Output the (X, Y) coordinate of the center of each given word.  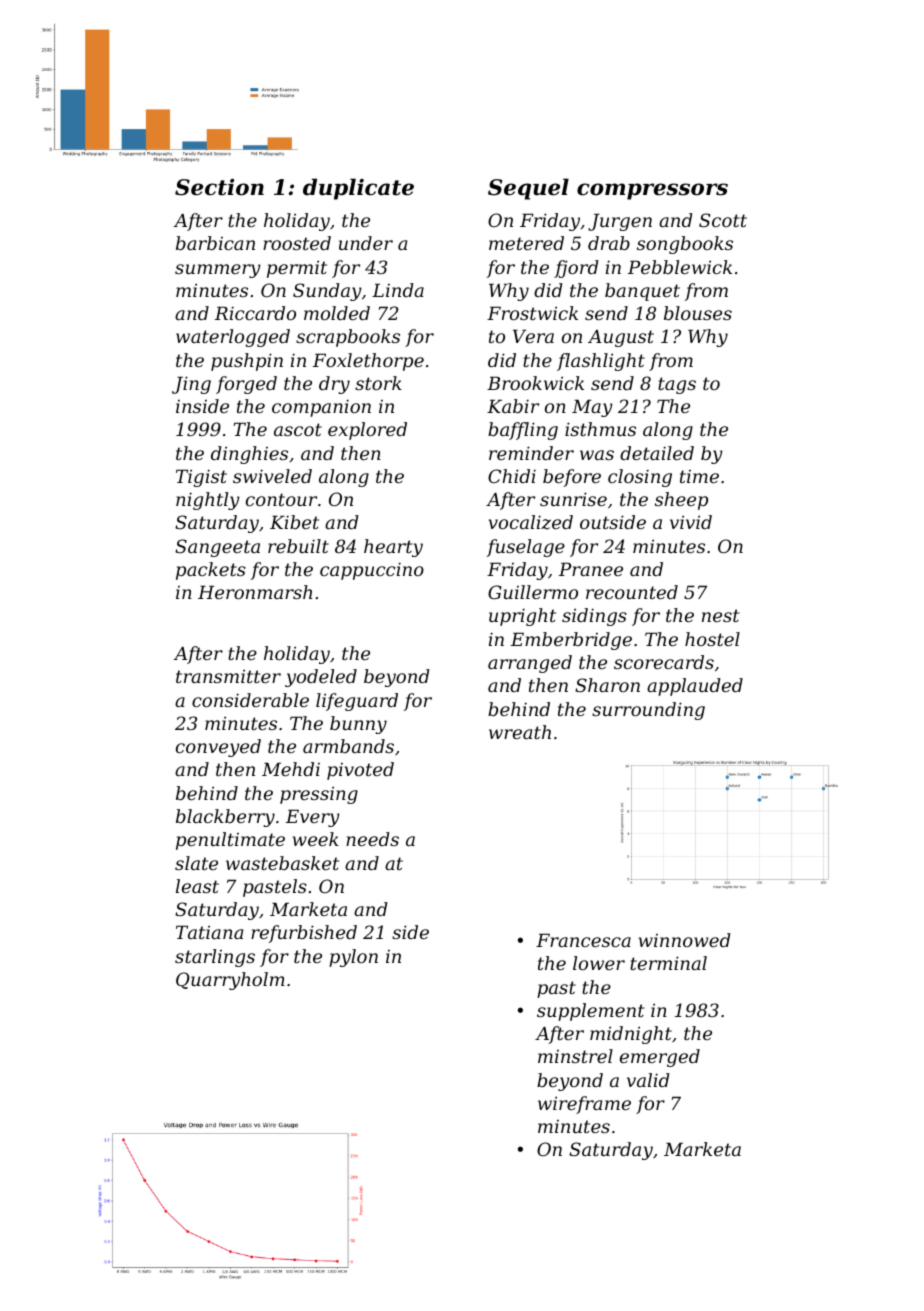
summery (218, 271)
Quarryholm (230, 981)
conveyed (218, 748)
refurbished (304, 934)
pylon (353, 958)
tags (677, 385)
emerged (660, 1058)
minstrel (575, 1056)
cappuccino (372, 571)
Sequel (528, 189)
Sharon (607, 685)
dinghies (249, 455)
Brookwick (535, 383)
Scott (723, 220)
